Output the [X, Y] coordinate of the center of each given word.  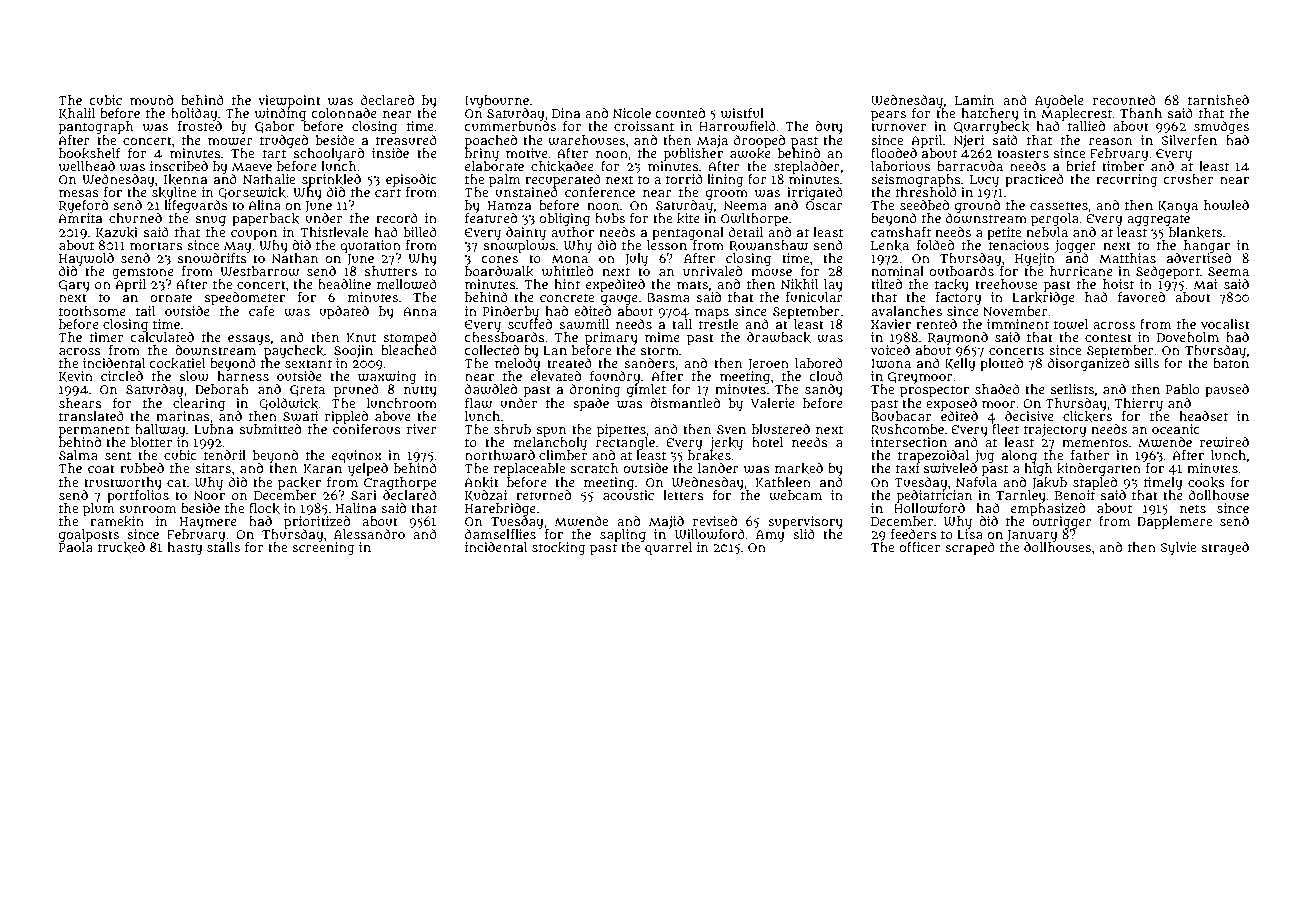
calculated [162, 337]
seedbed [924, 205]
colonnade [344, 113]
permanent [94, 431]
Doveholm [1188, 337]
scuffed [530, 324]
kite [688, 218]
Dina [566, 113]
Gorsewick [252, 193]
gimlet [646, 391]
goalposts [89, 535]
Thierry [1138, 404]
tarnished [1218, 100]
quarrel [668, 549]
